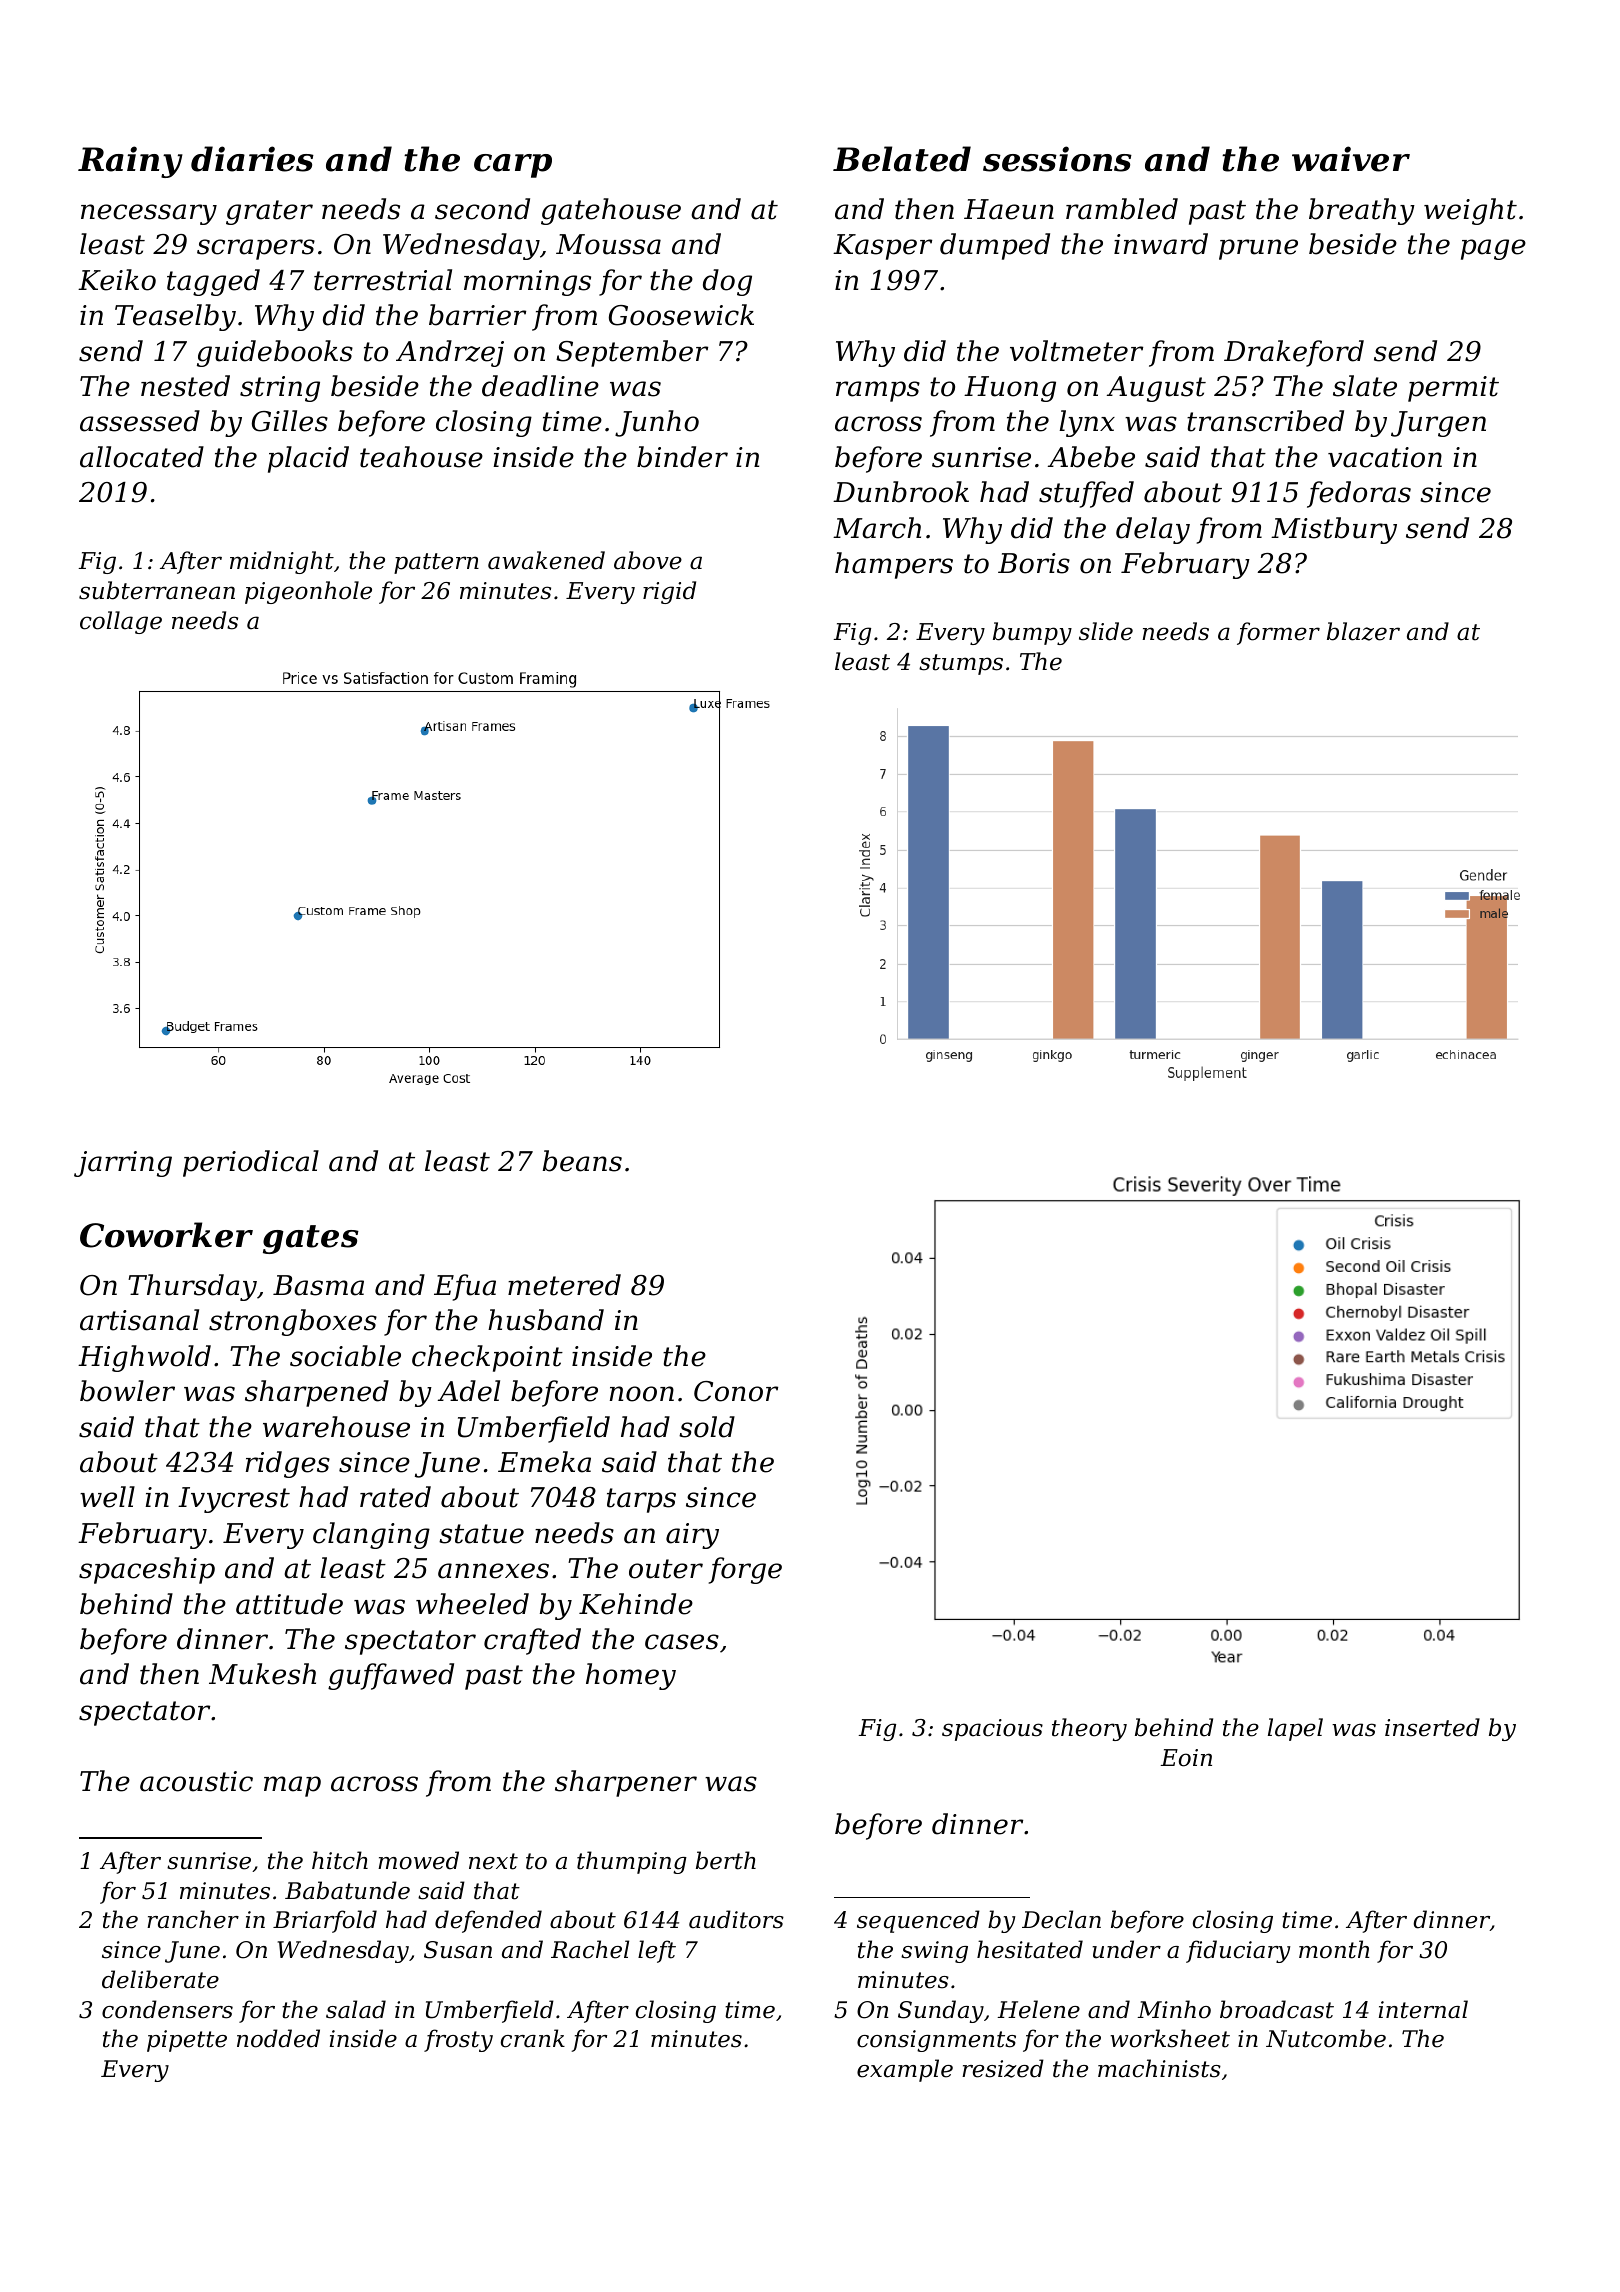 The image size is (1620, 2292). Describe the element at coordinates (1032, 633) in the image. I see `bumpy` at that location.
